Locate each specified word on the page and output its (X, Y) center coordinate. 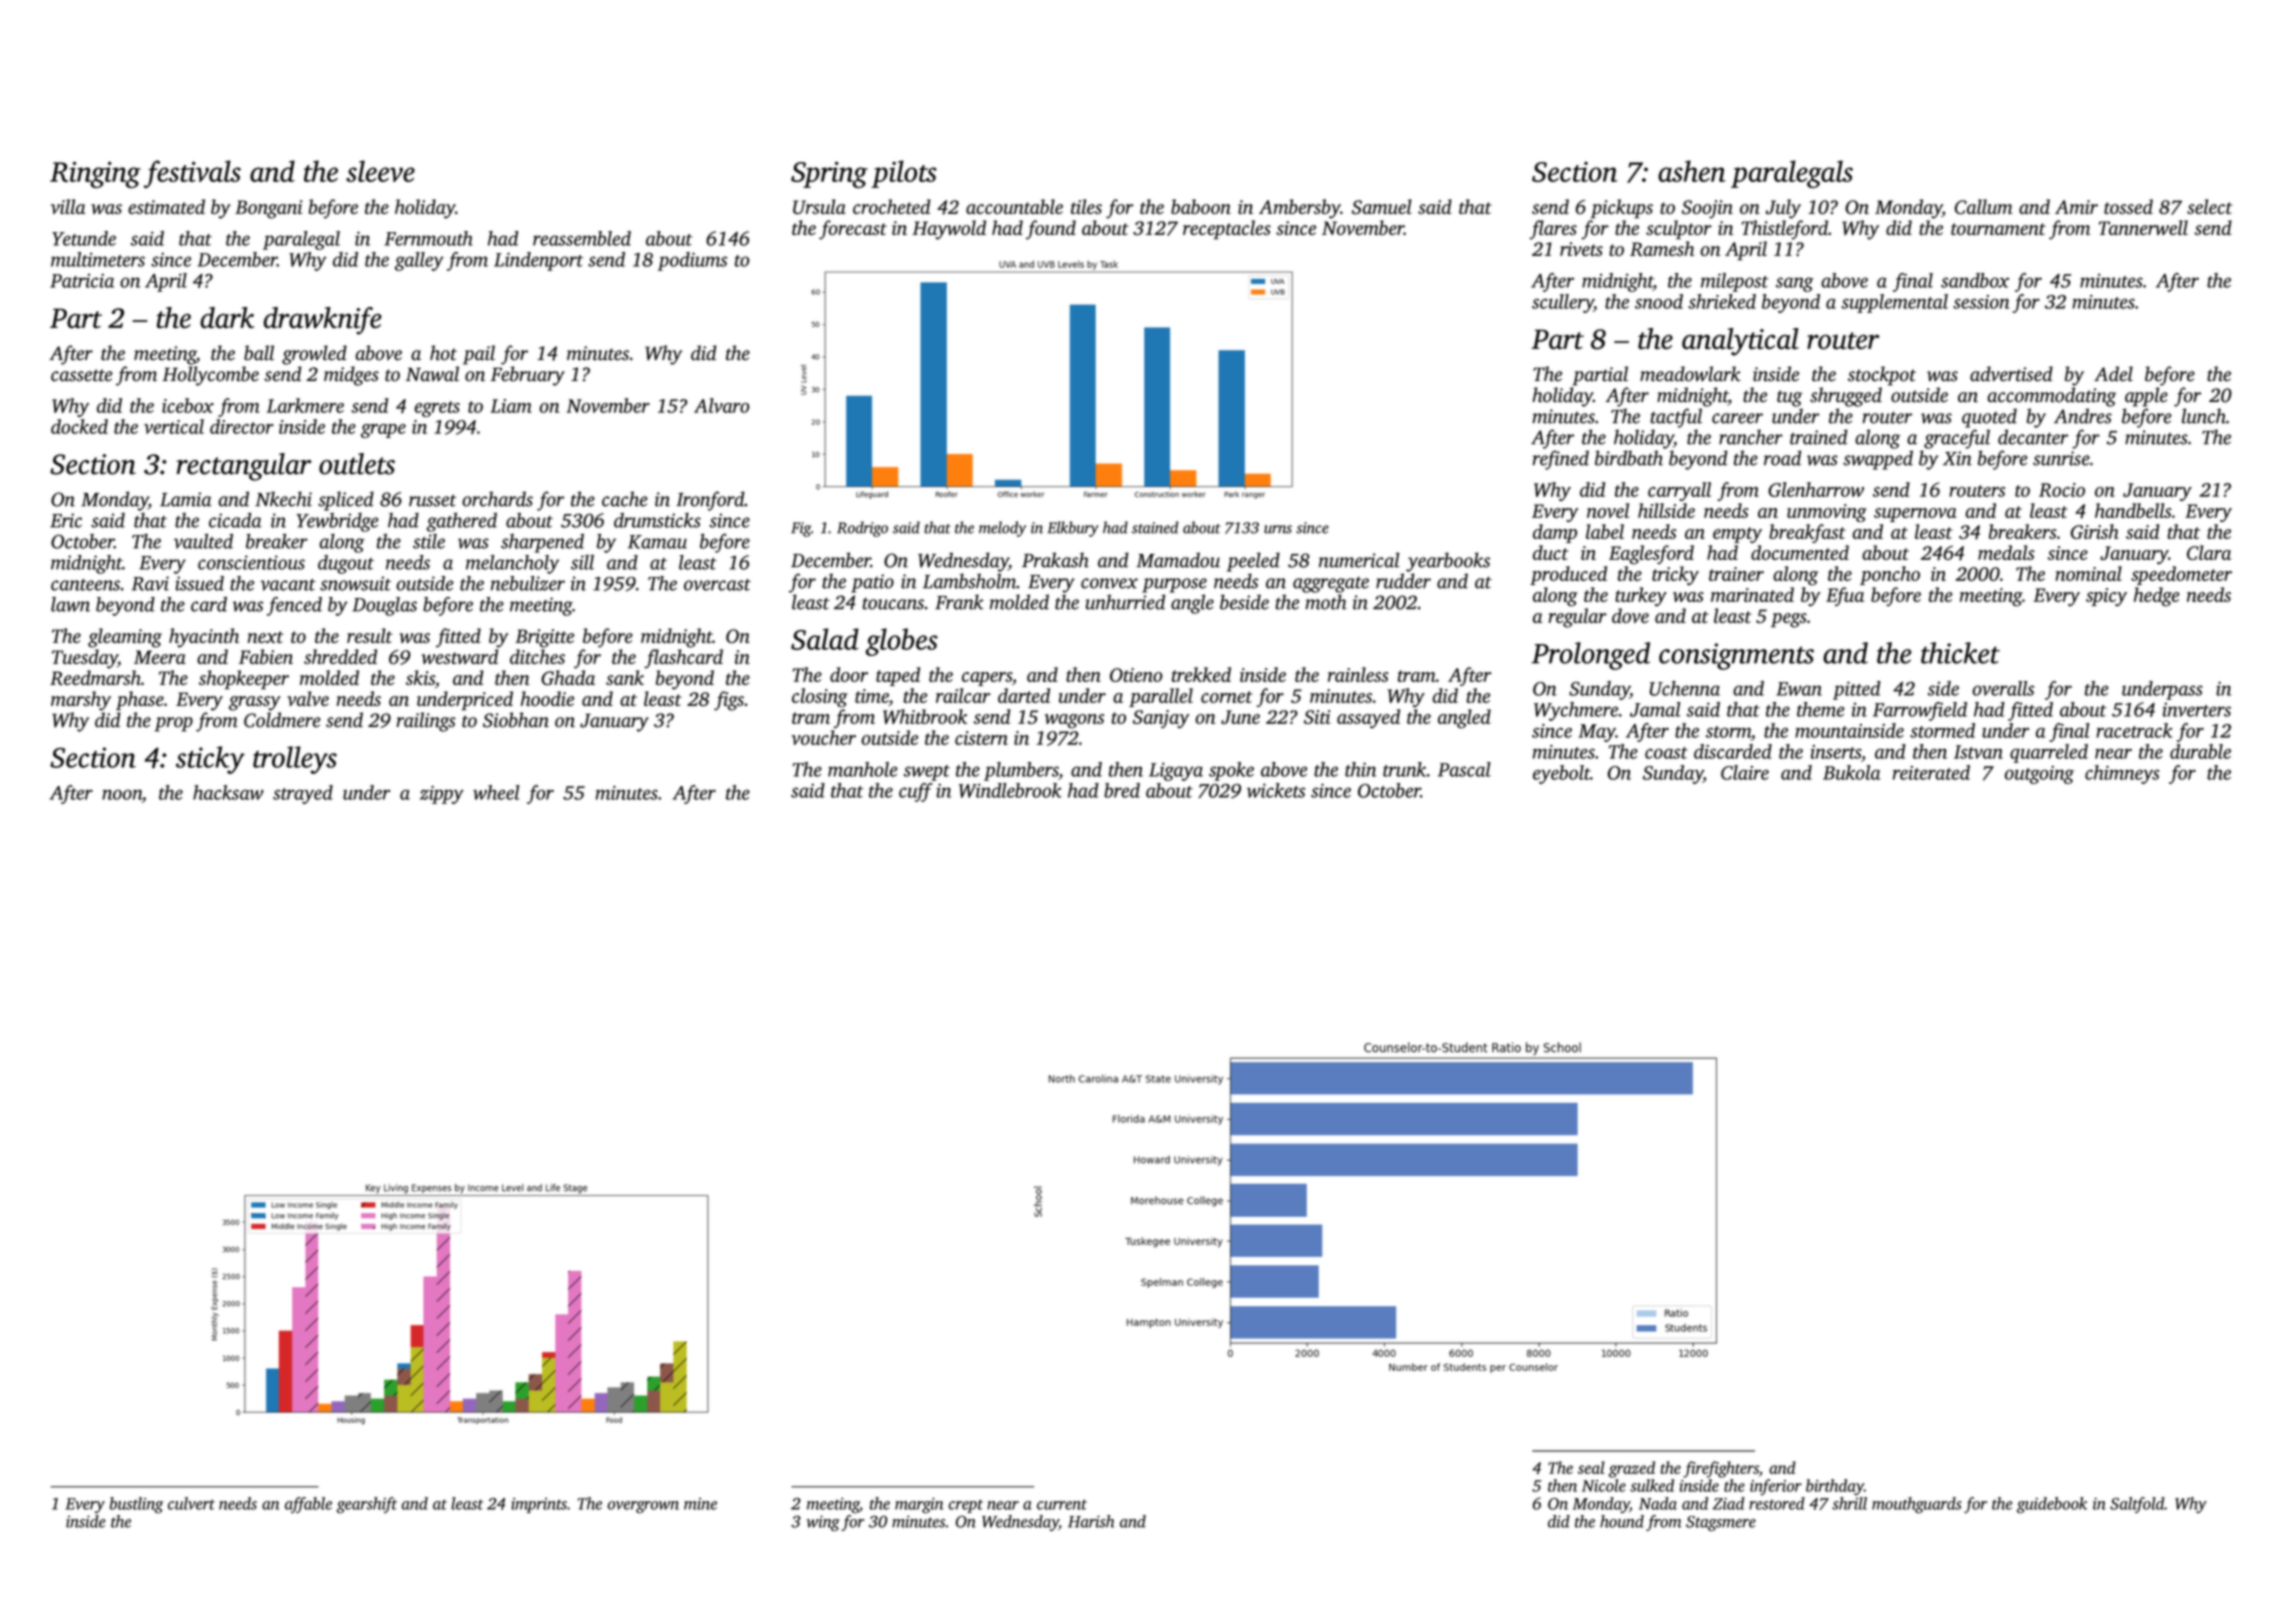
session (1981, 302)
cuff (916, 792)
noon (122, 794)
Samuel (1382, 206)
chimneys (2122, 774)
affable (308, 1505)
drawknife (323, 321)
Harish (1091, 1521)
